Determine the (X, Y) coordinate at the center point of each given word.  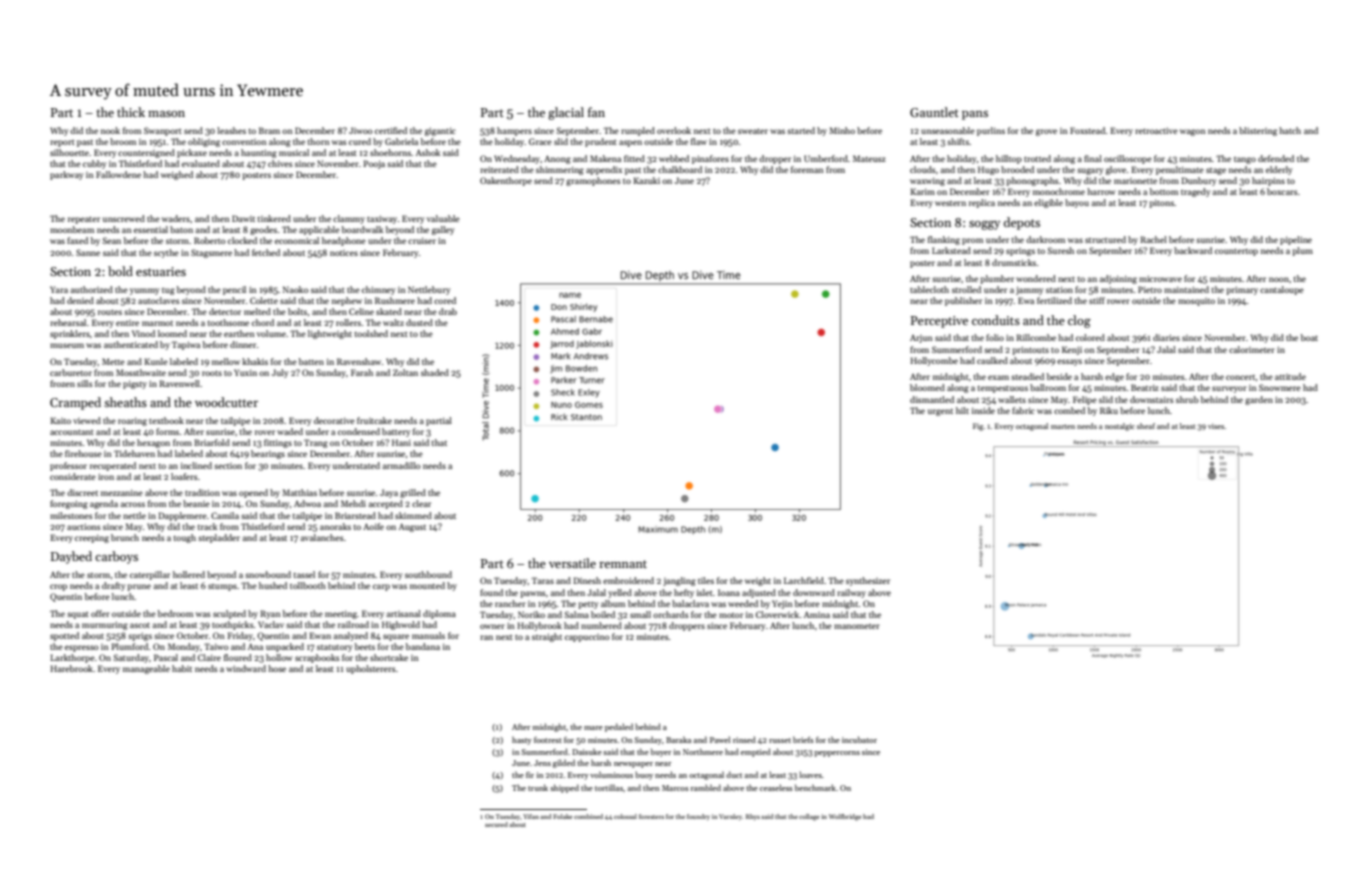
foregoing (69, 504)
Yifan (531, 816)
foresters (651, 816)
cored (445, 300)
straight (547, 637)
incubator (859, 739)
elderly (1279, 170)
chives (280, 163)
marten (1063, 426)
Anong (557, 159)
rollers (348, 322)
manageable (146, 669)
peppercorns (837, 754)
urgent (940, 412)
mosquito (1196, 302)
